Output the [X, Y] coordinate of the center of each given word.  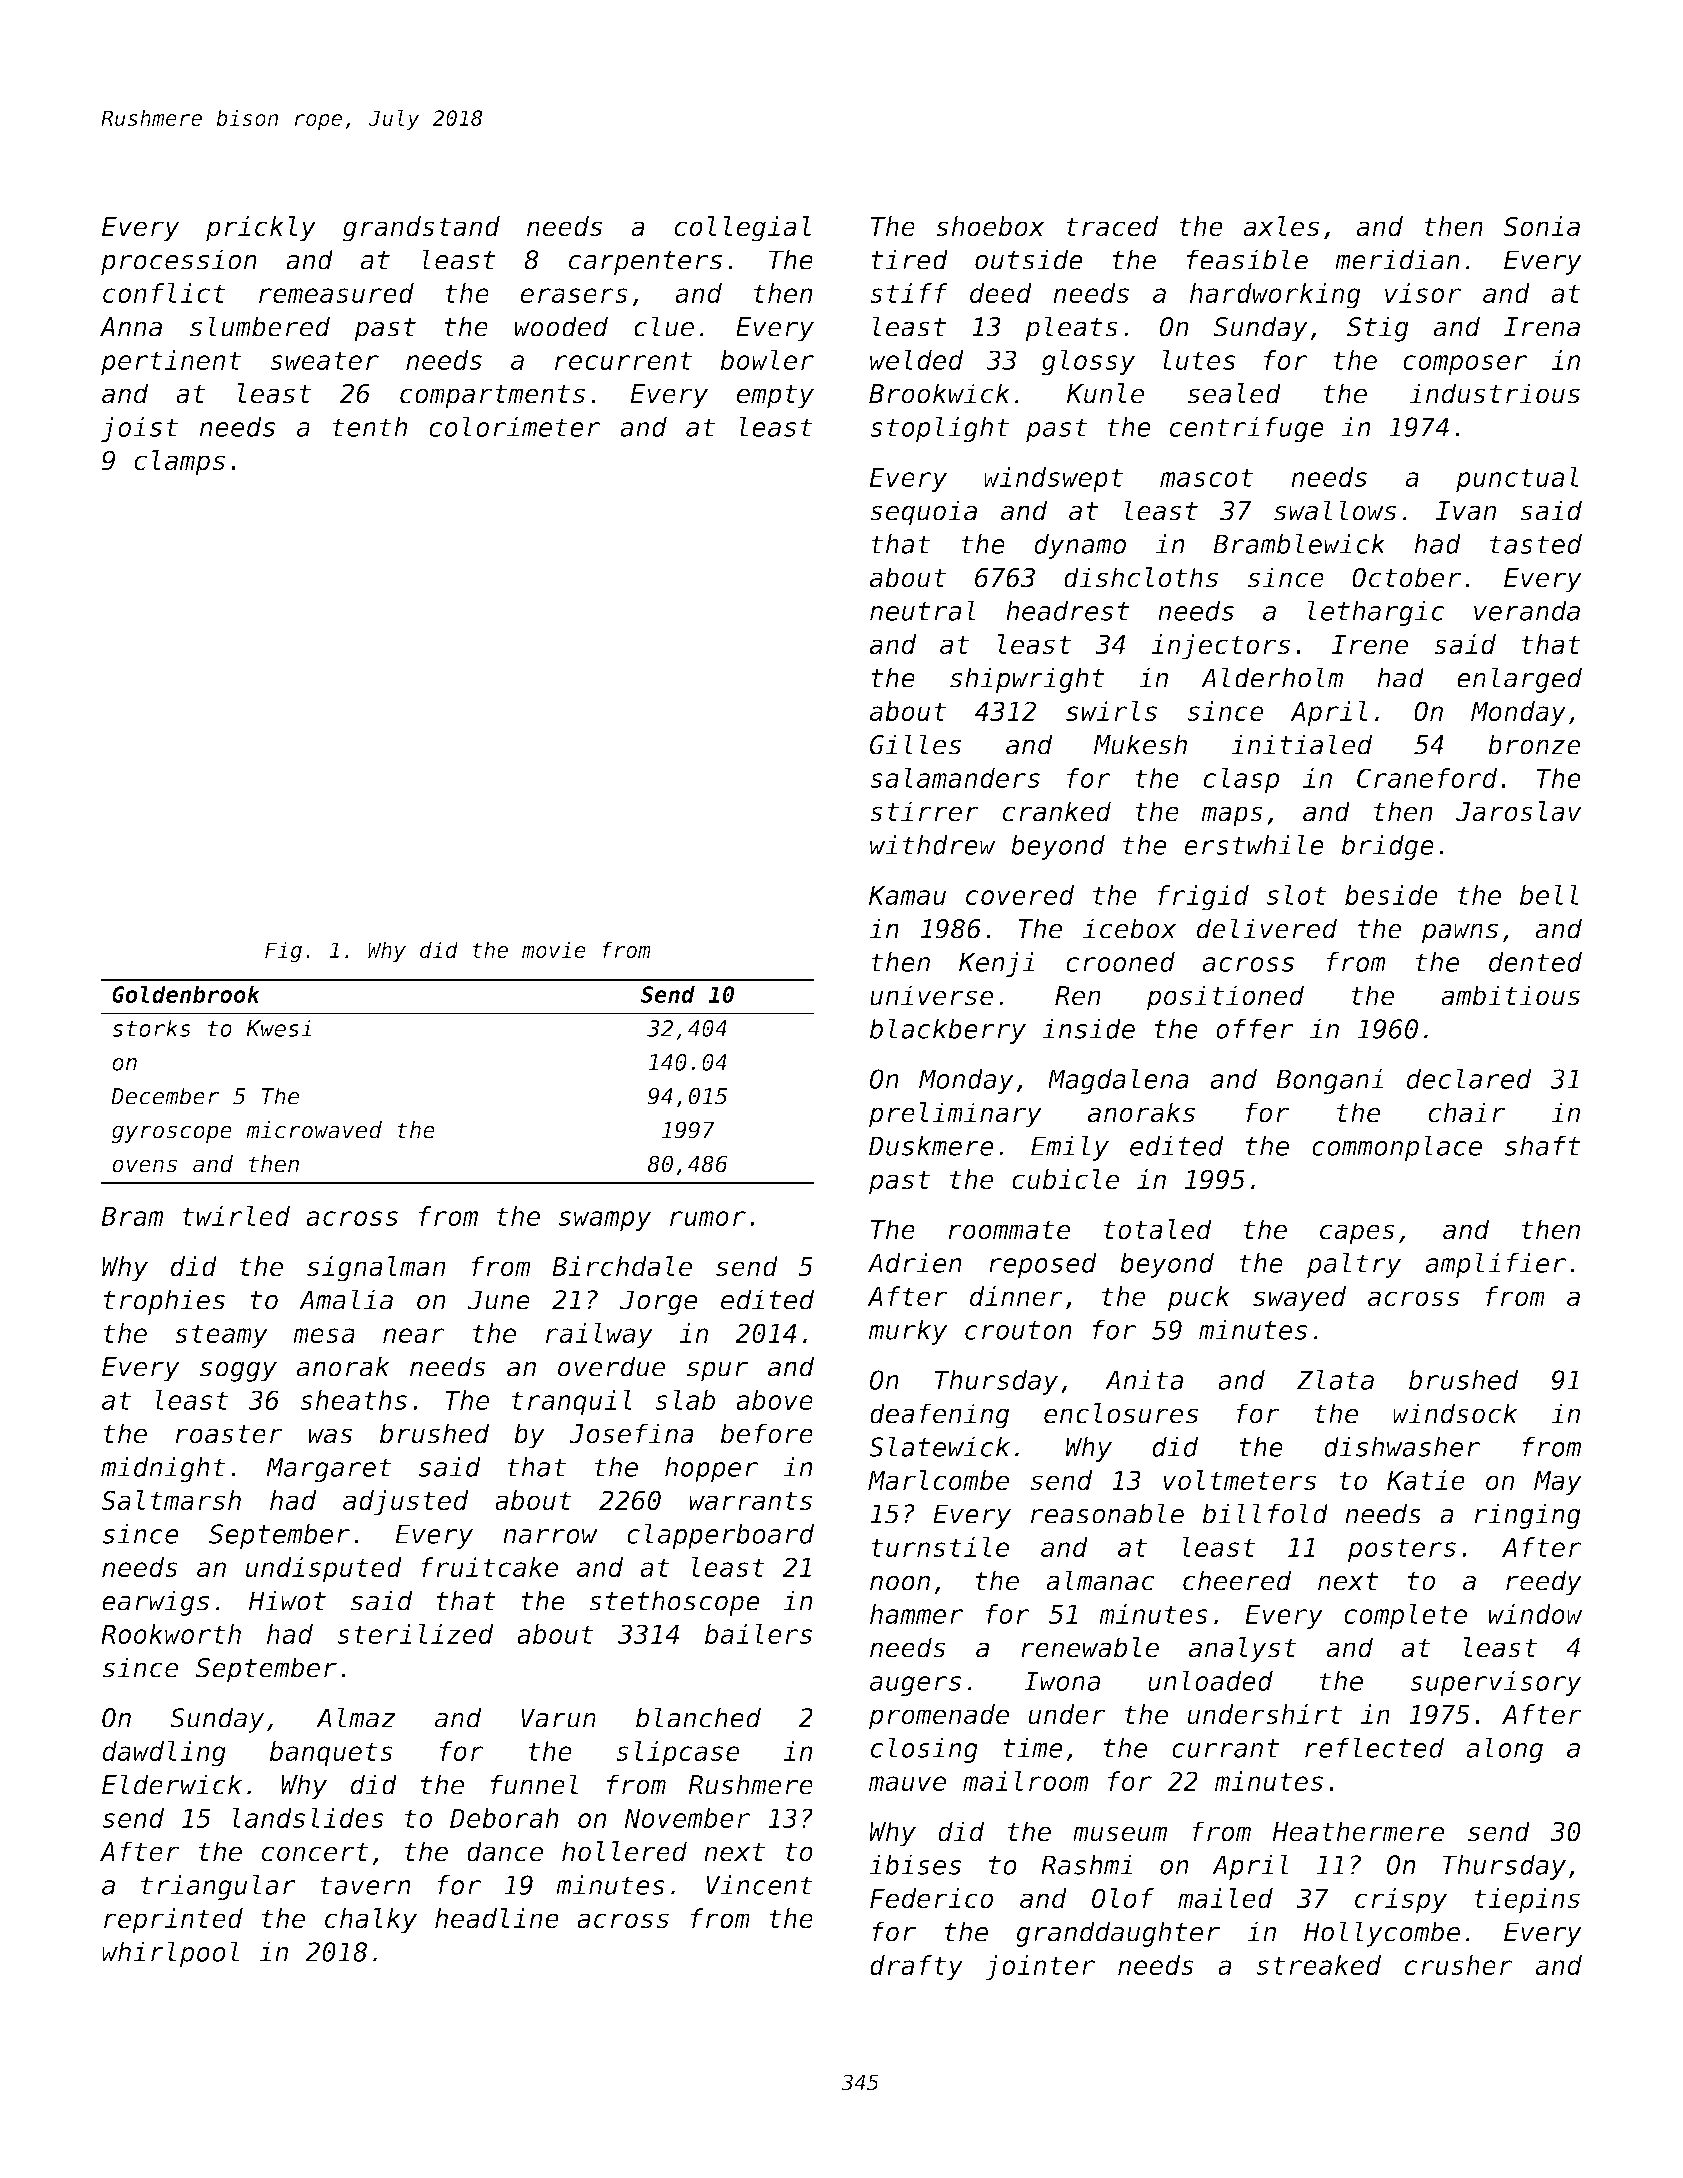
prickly [261, 229]
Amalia [346, 1299]
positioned [1225, 998]
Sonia [1541, 226]
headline [497, 1918]
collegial [742, 229]
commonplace [1397, 1148]
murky [908, 1332]
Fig [283, 952]
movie [554, 949]
